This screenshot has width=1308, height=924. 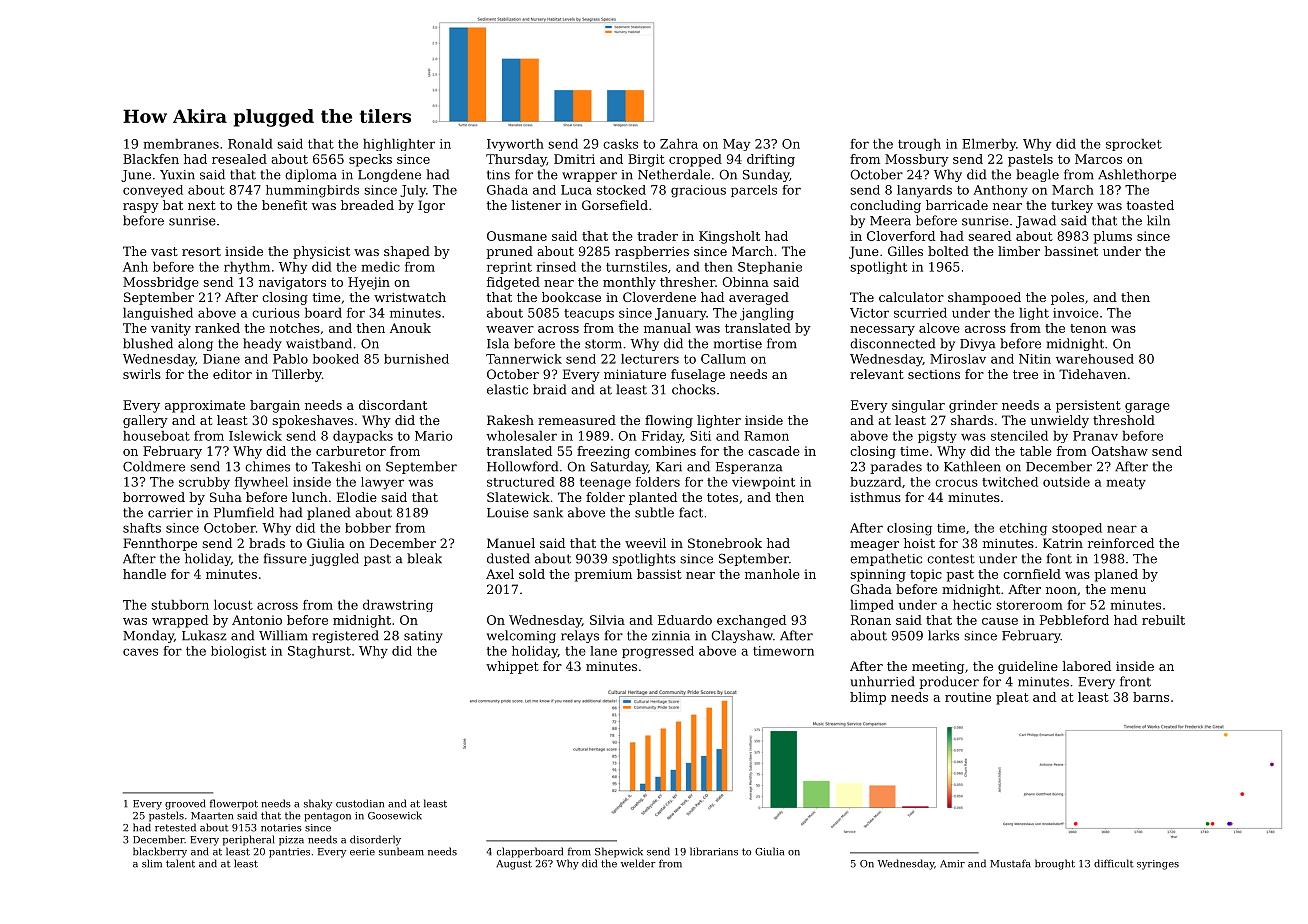 What do you see at coordinates (901, 236) in the screenshot?
I see `Cloverford` at bounding box center [901, 236].
